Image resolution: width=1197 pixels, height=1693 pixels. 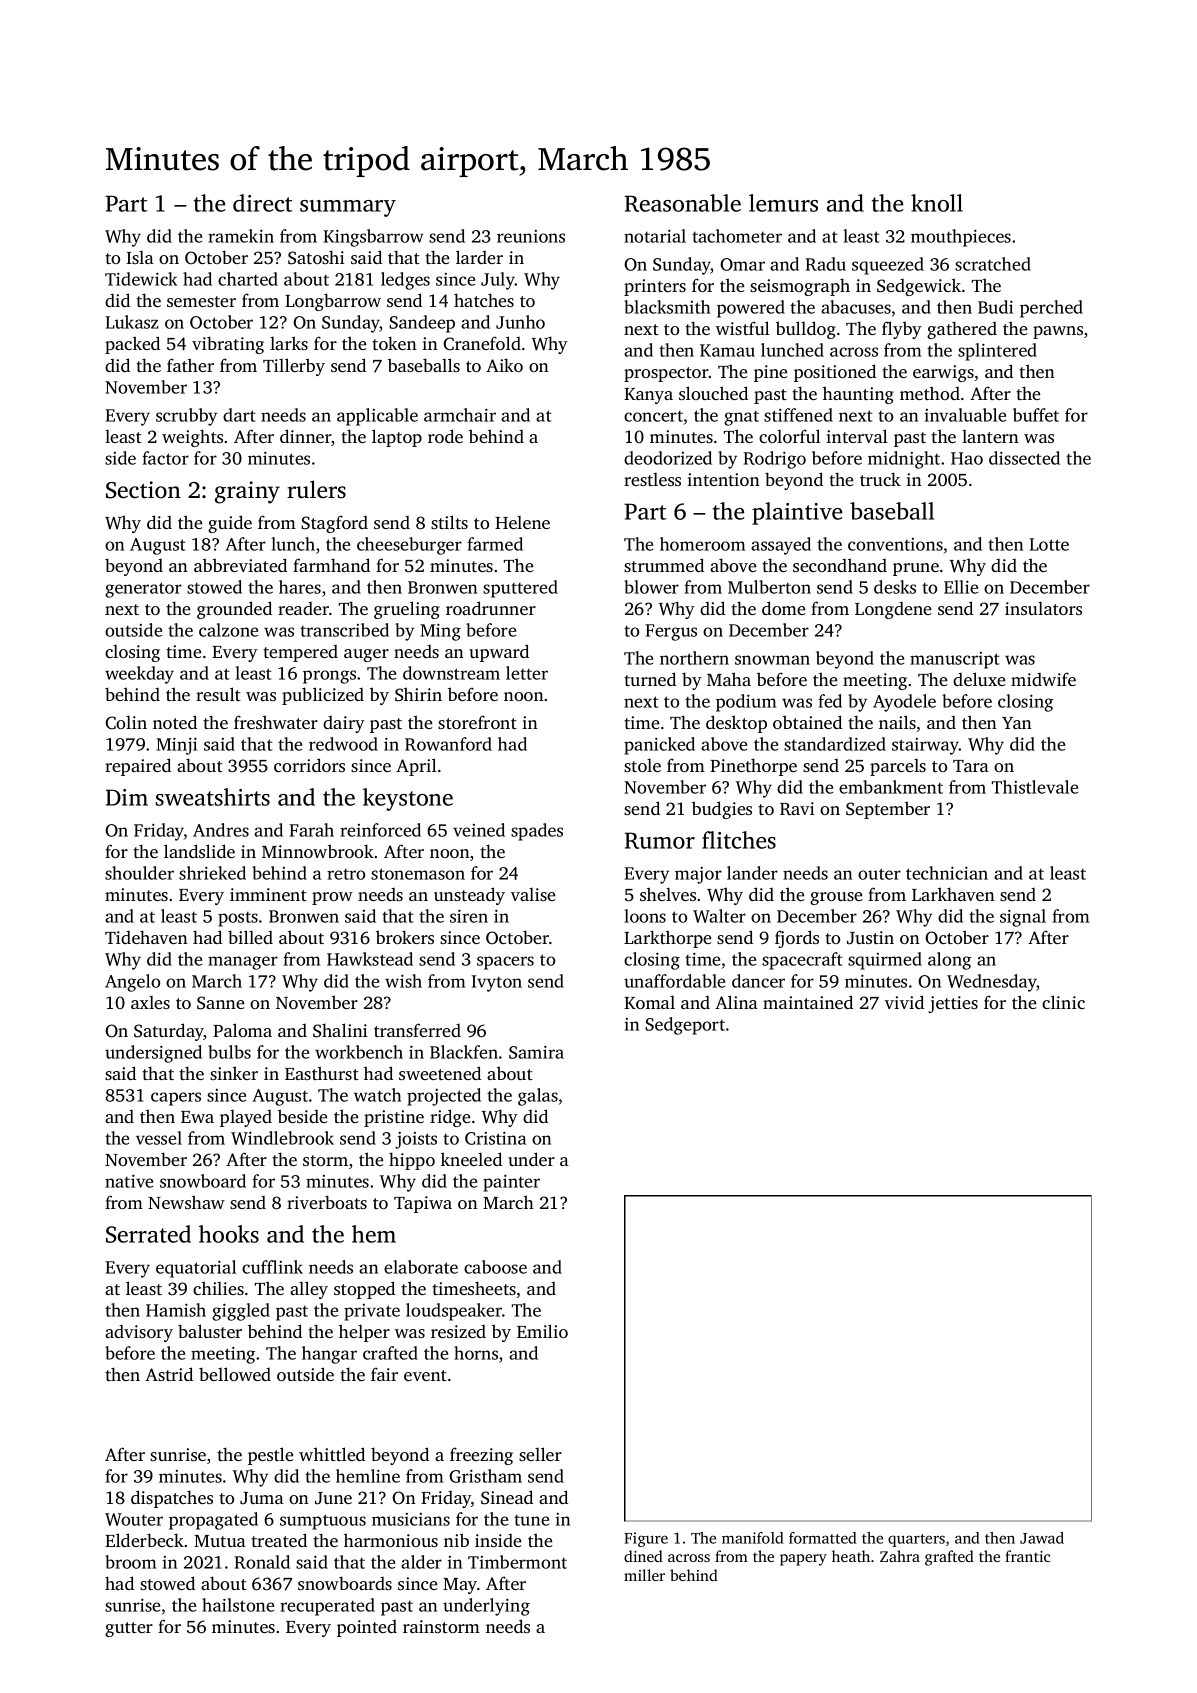 I want to click on loons, so click(x=645, y=916).
